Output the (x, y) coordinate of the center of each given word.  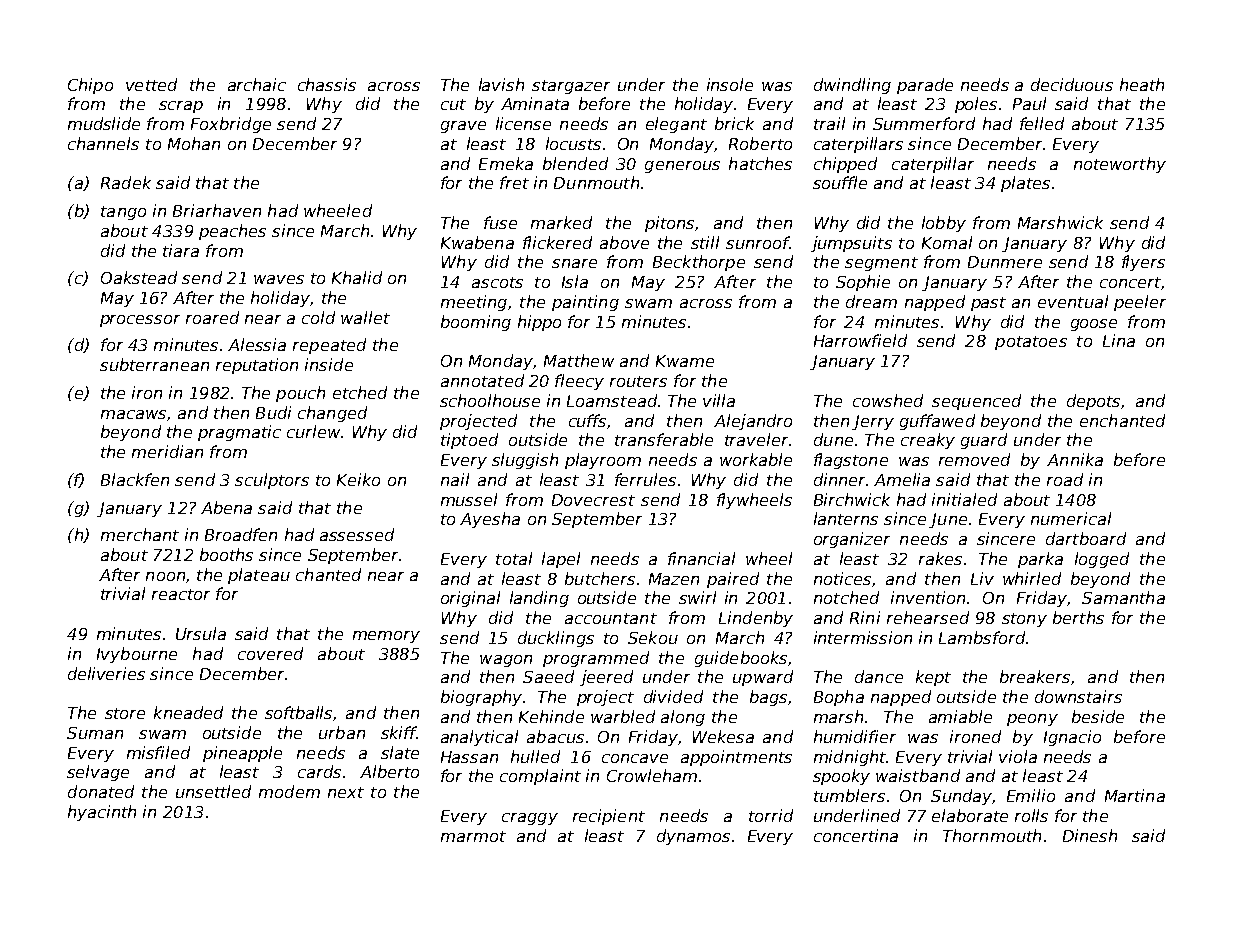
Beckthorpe (699, 263)
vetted (151, 84)
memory (386, 637)
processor (140, 321)
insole (730, 84)
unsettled (213, 791)
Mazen (674, 579)
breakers (1035, 676)
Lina (1119, 340)
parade (925, 86)
